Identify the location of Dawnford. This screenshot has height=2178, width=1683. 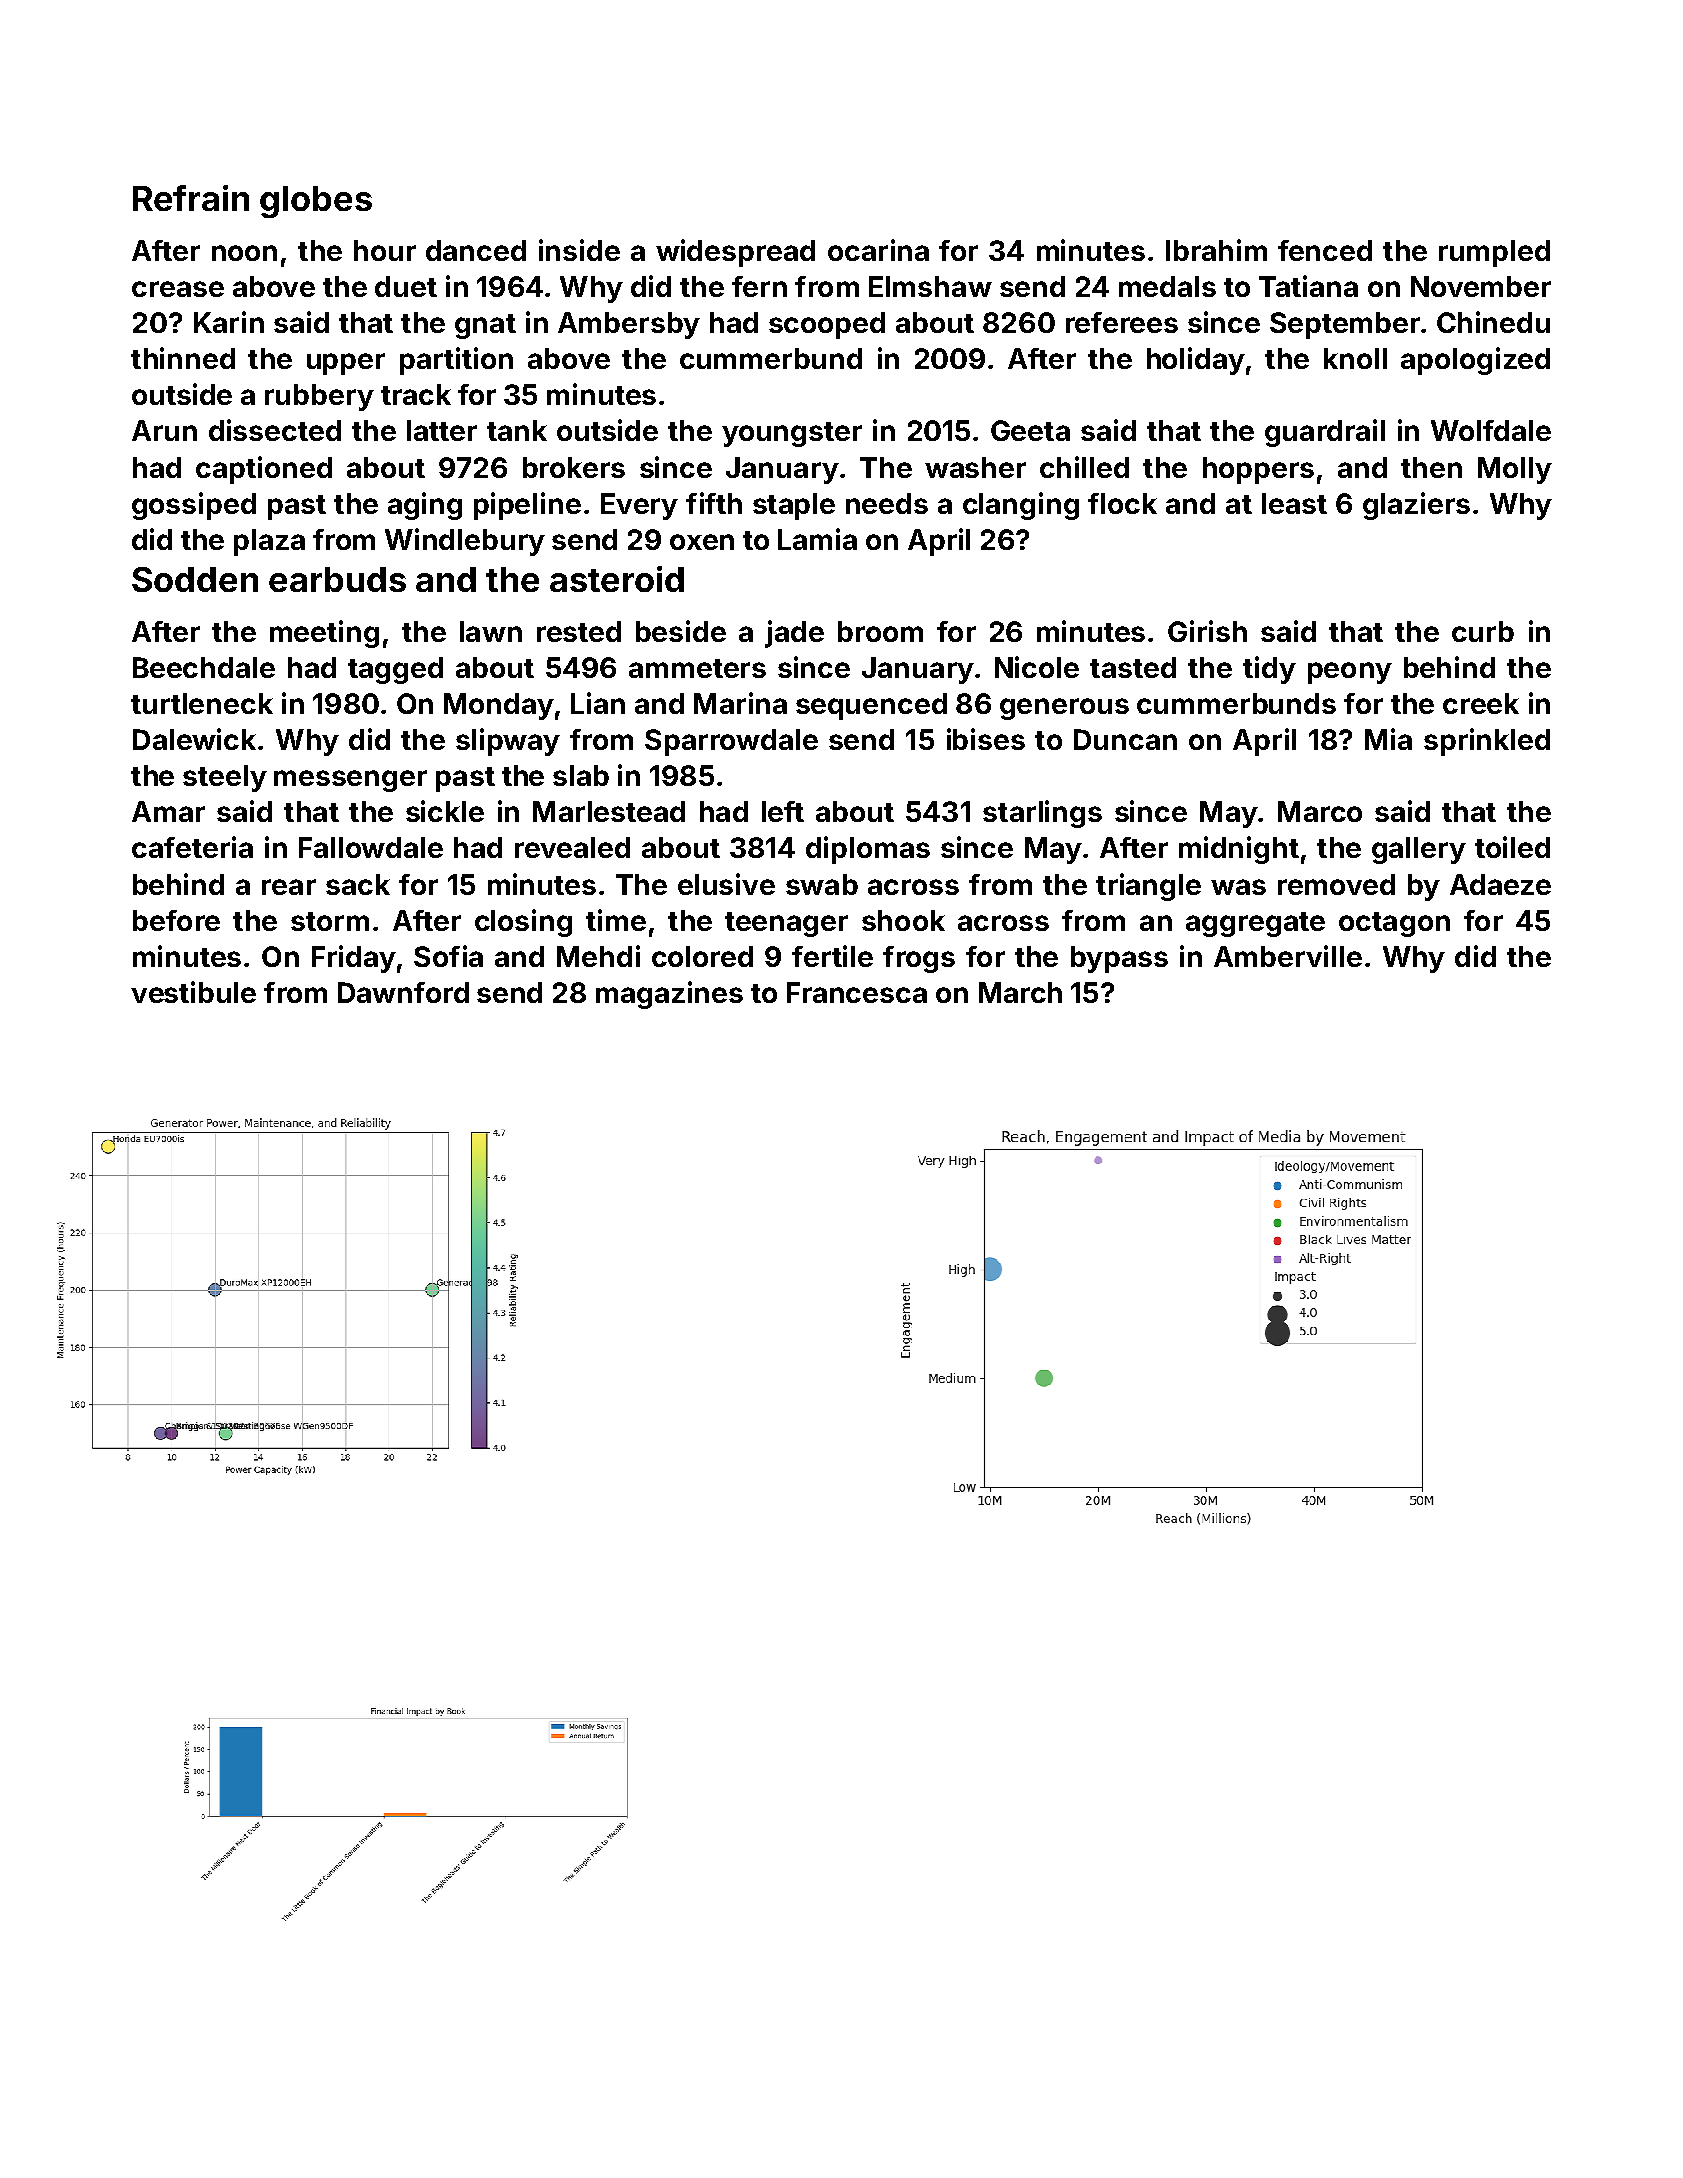
(403, 992).
